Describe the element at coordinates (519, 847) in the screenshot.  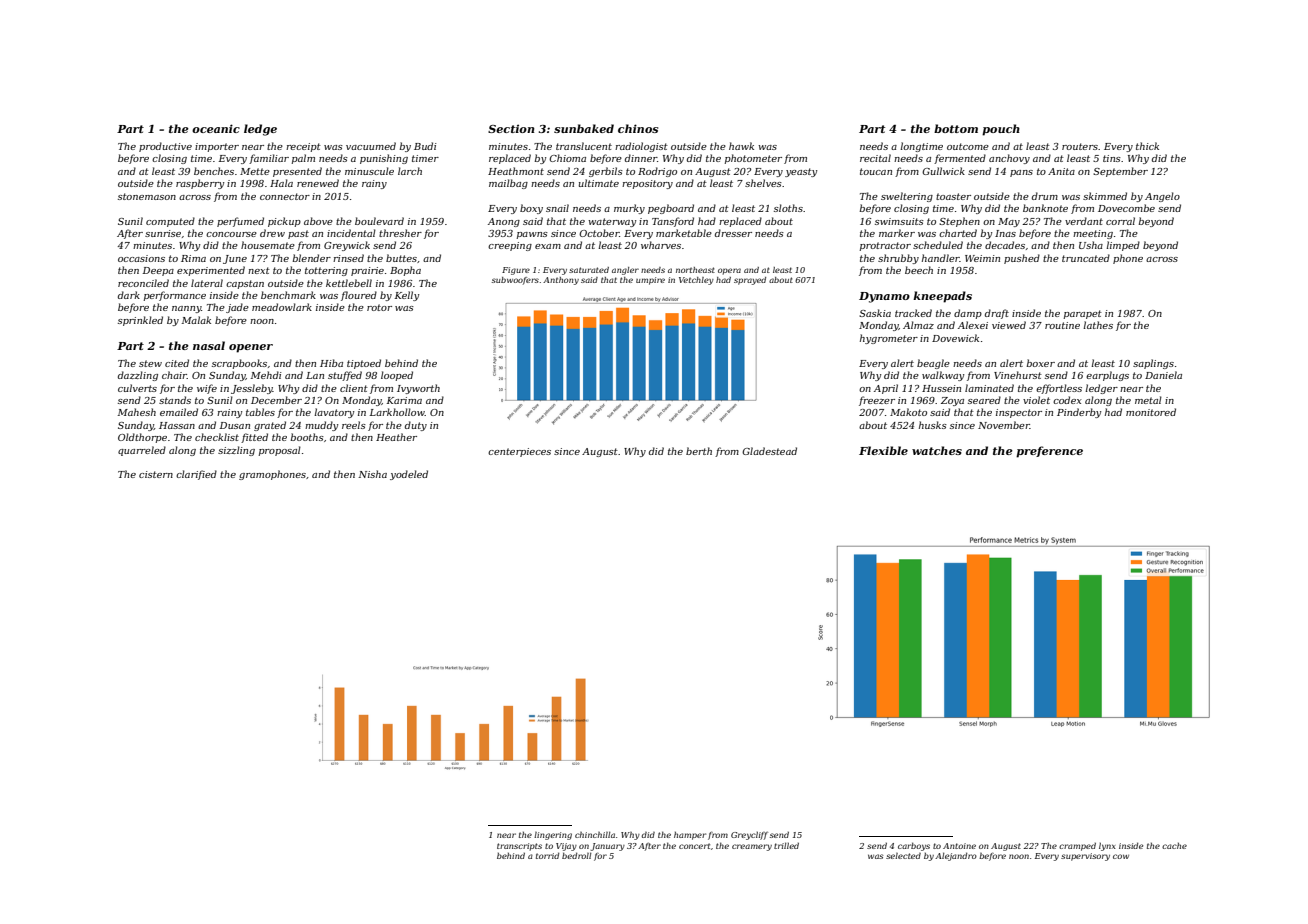
I see `transcripts` at that location.
